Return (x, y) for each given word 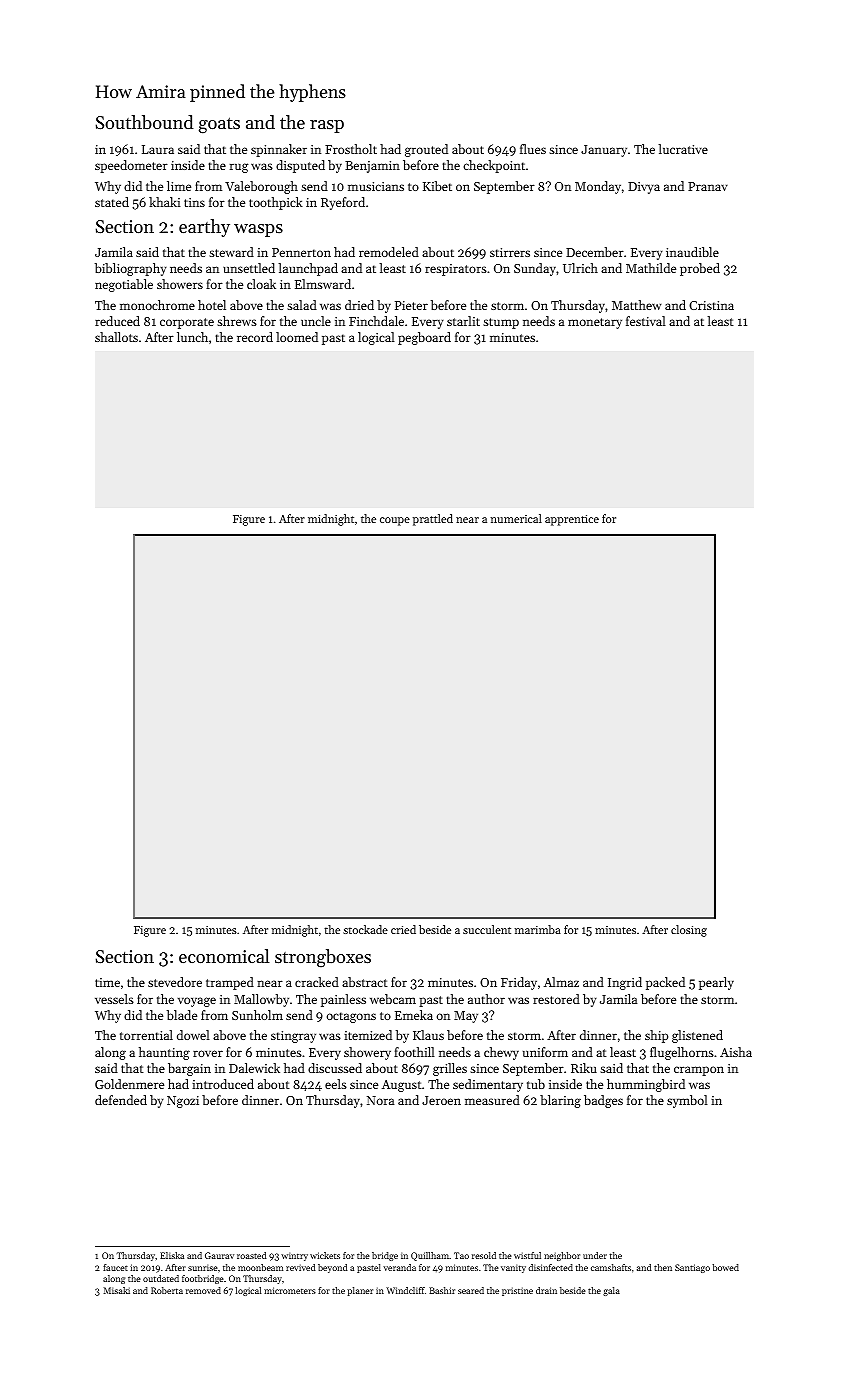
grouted (426, 150)
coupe (395, 521)
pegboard (424, 338)
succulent (487, 929)
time (107, 982)
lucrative (683, 149)
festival (646, 321)
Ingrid (625, 983)
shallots (116, 337)
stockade (365, 929)
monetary (595, 323)
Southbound (144, 122)
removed (203, 1290)
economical (224, 956)
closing (689, 931)
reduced (117, 321)
